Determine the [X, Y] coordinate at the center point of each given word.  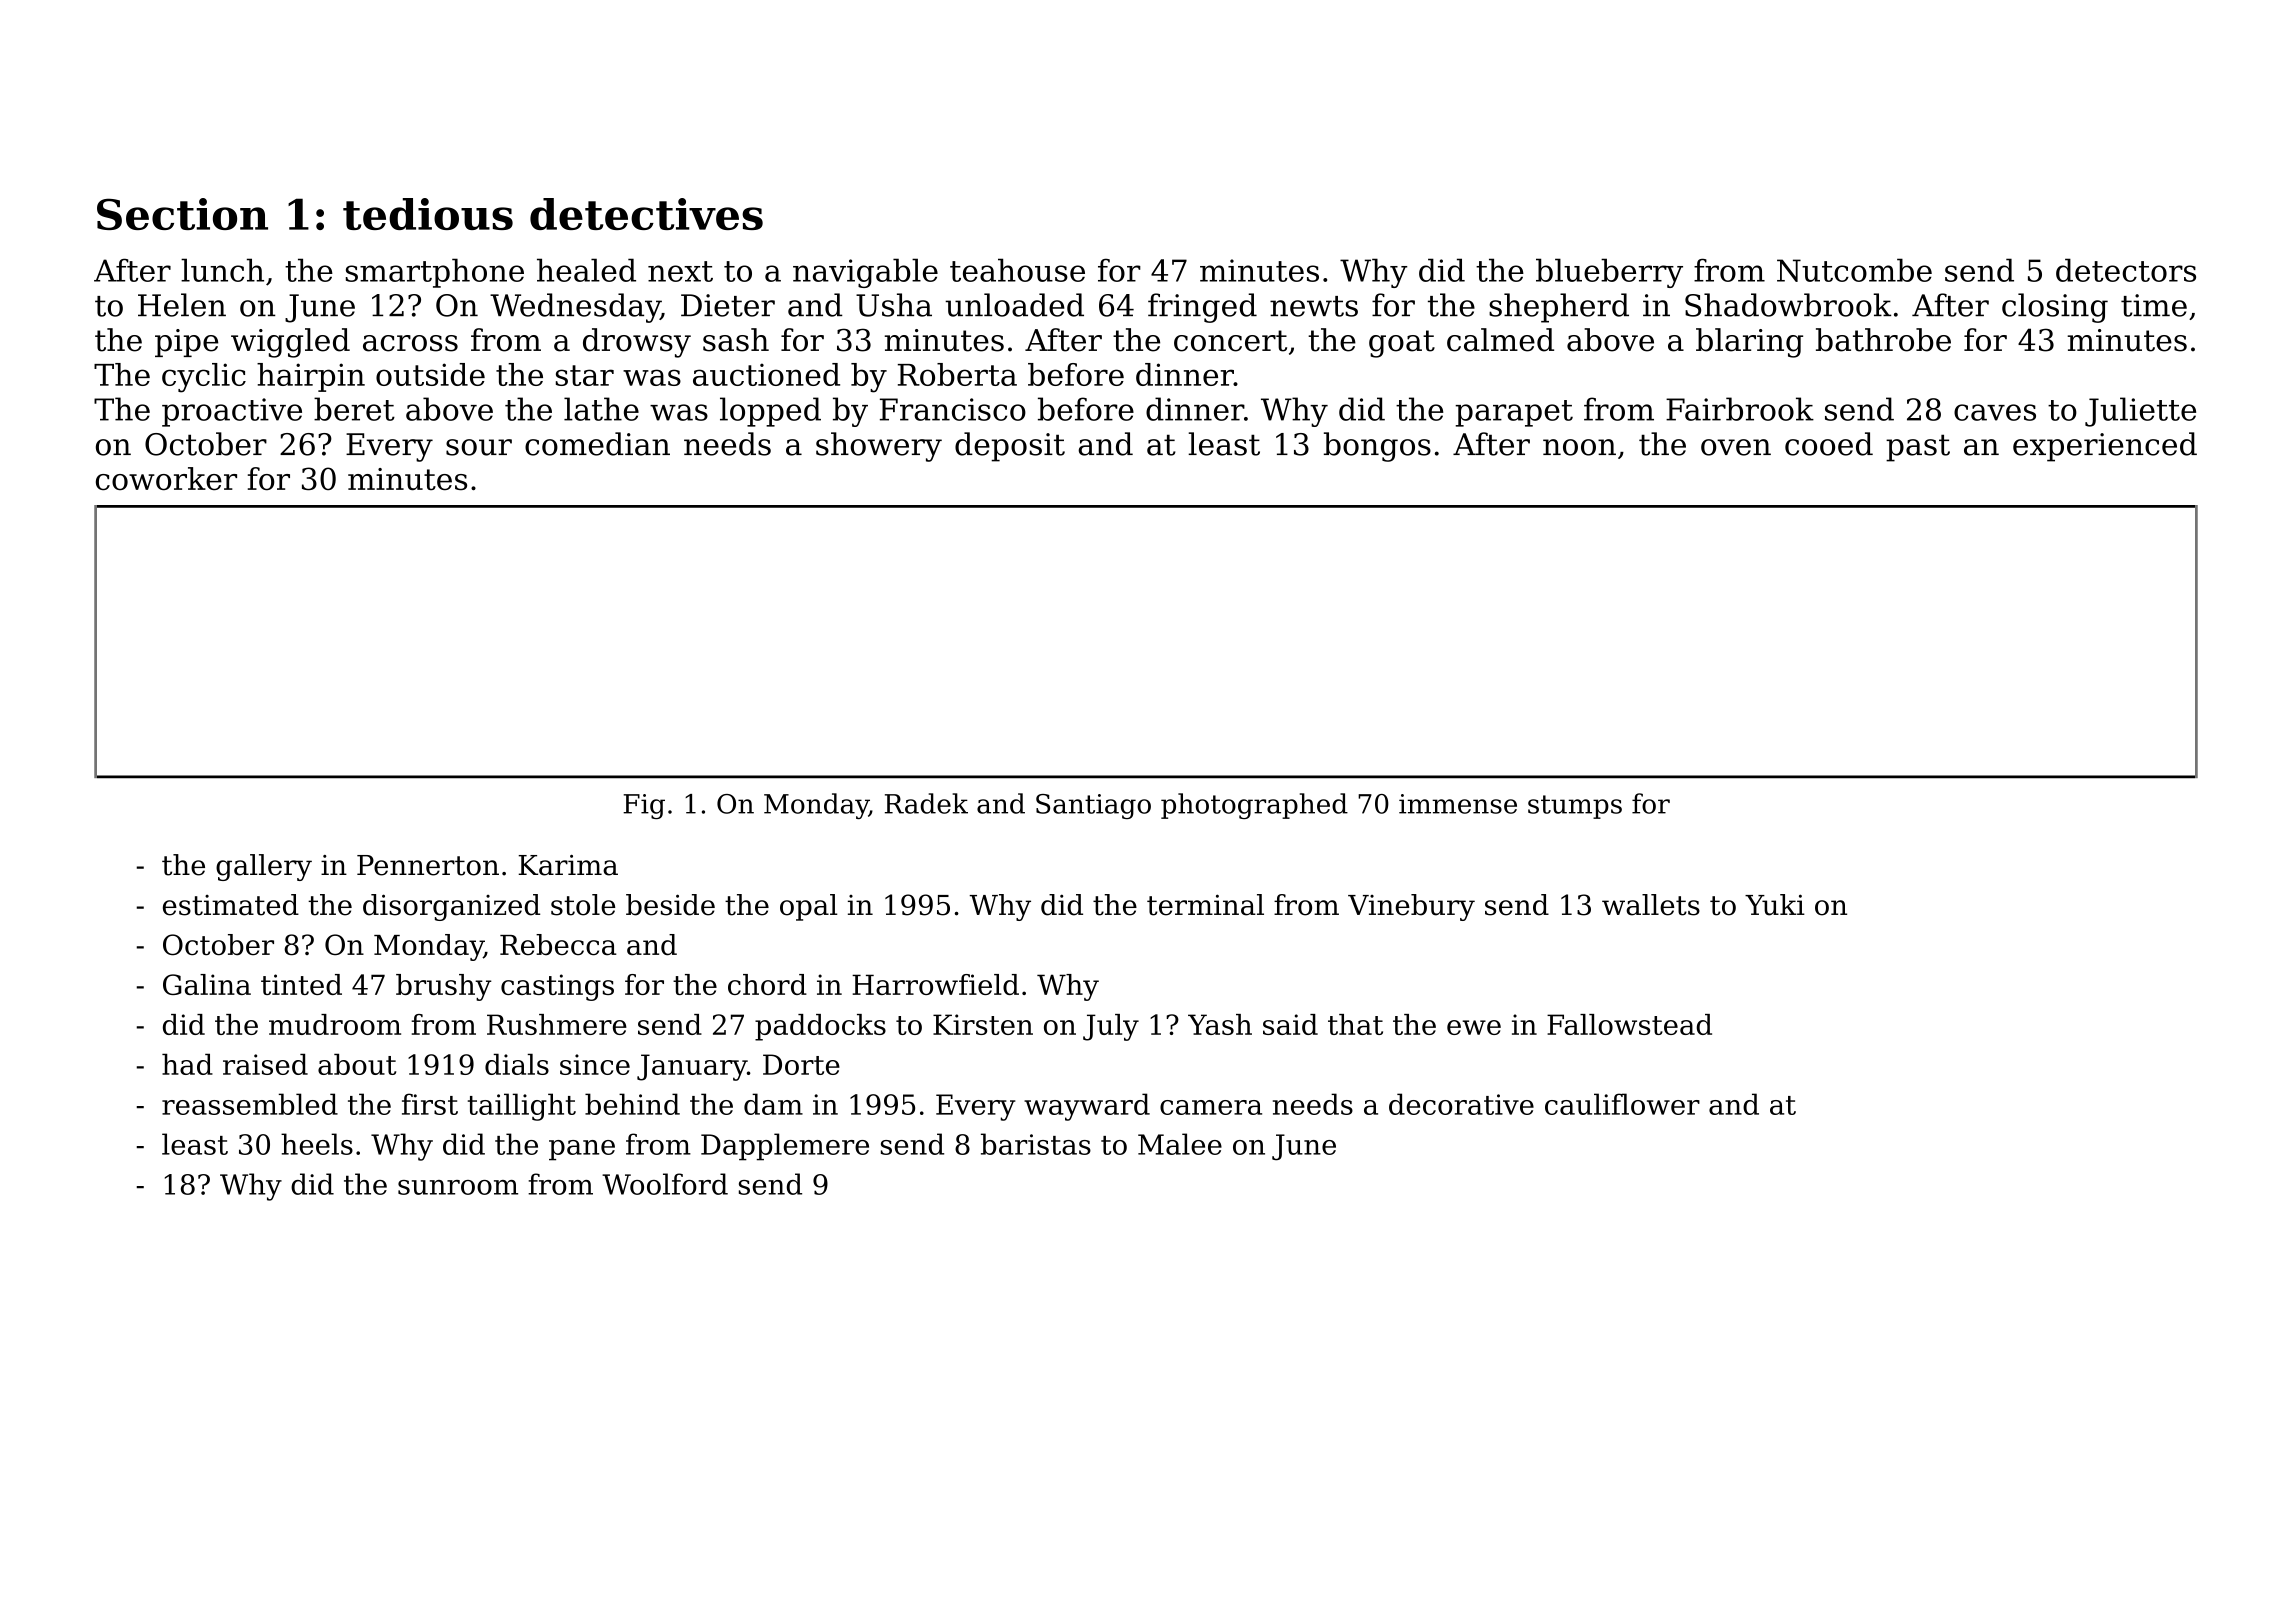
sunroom [458, 1187]
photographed [1254, 806]
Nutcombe [1854, 270]
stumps [1575, 807]
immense [1458, 804]
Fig [644, 806]
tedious [428, 214]
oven [1736, 447]
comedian [597, 444]
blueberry [1609, 273]
